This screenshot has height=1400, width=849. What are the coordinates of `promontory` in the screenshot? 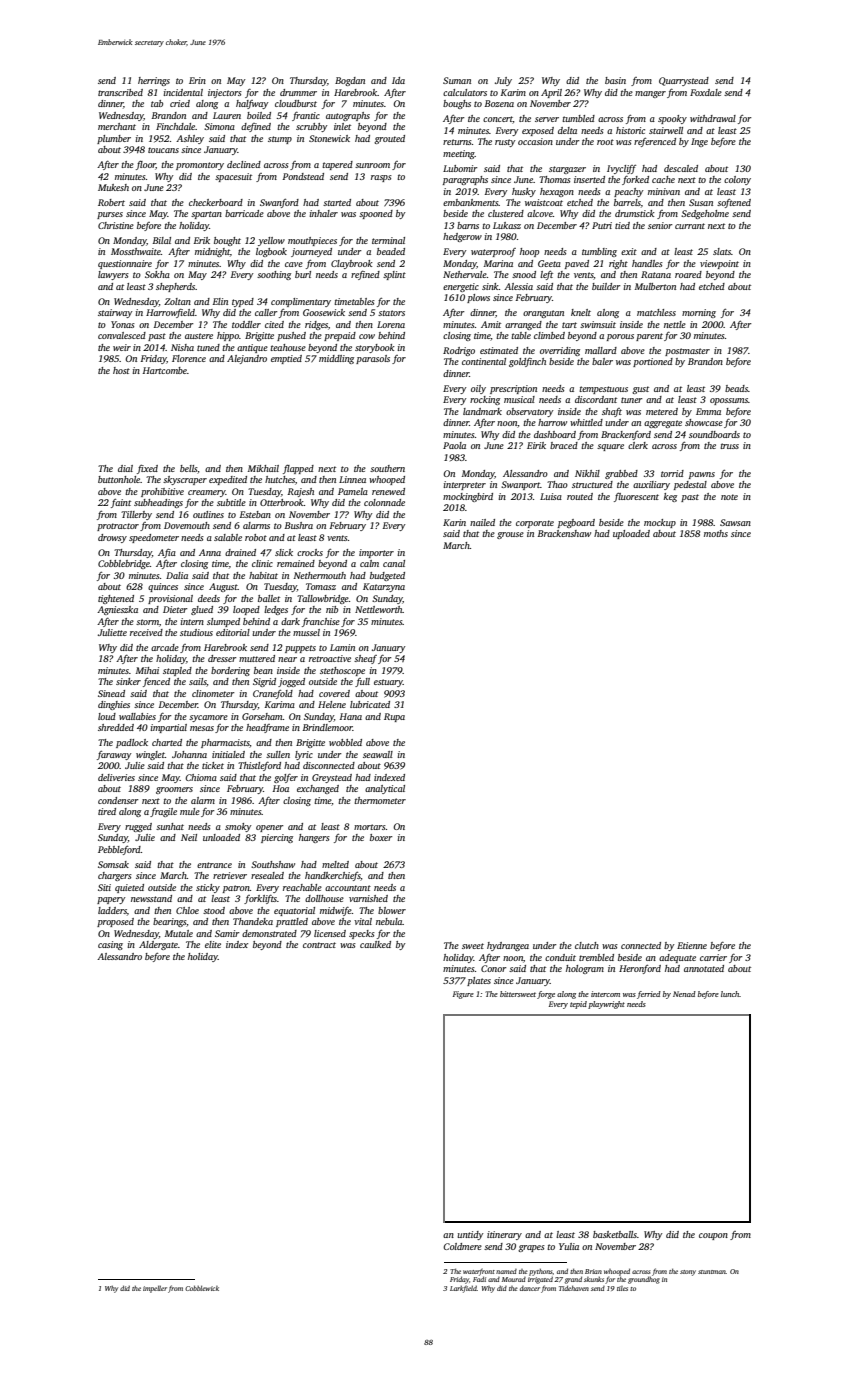 It's located at (200, 166).
